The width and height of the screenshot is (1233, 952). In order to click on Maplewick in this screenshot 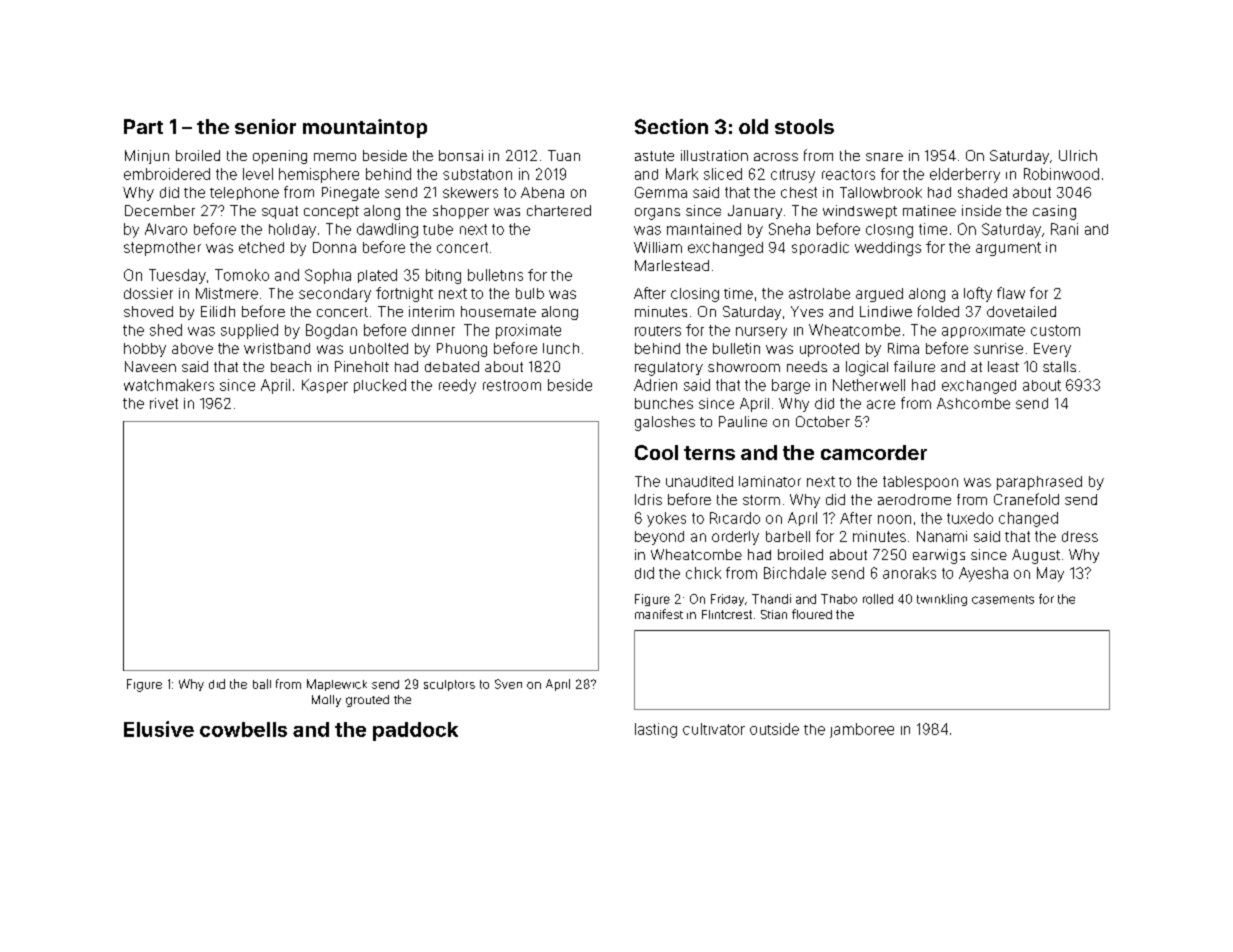, I will do `click(337, 685)`.
